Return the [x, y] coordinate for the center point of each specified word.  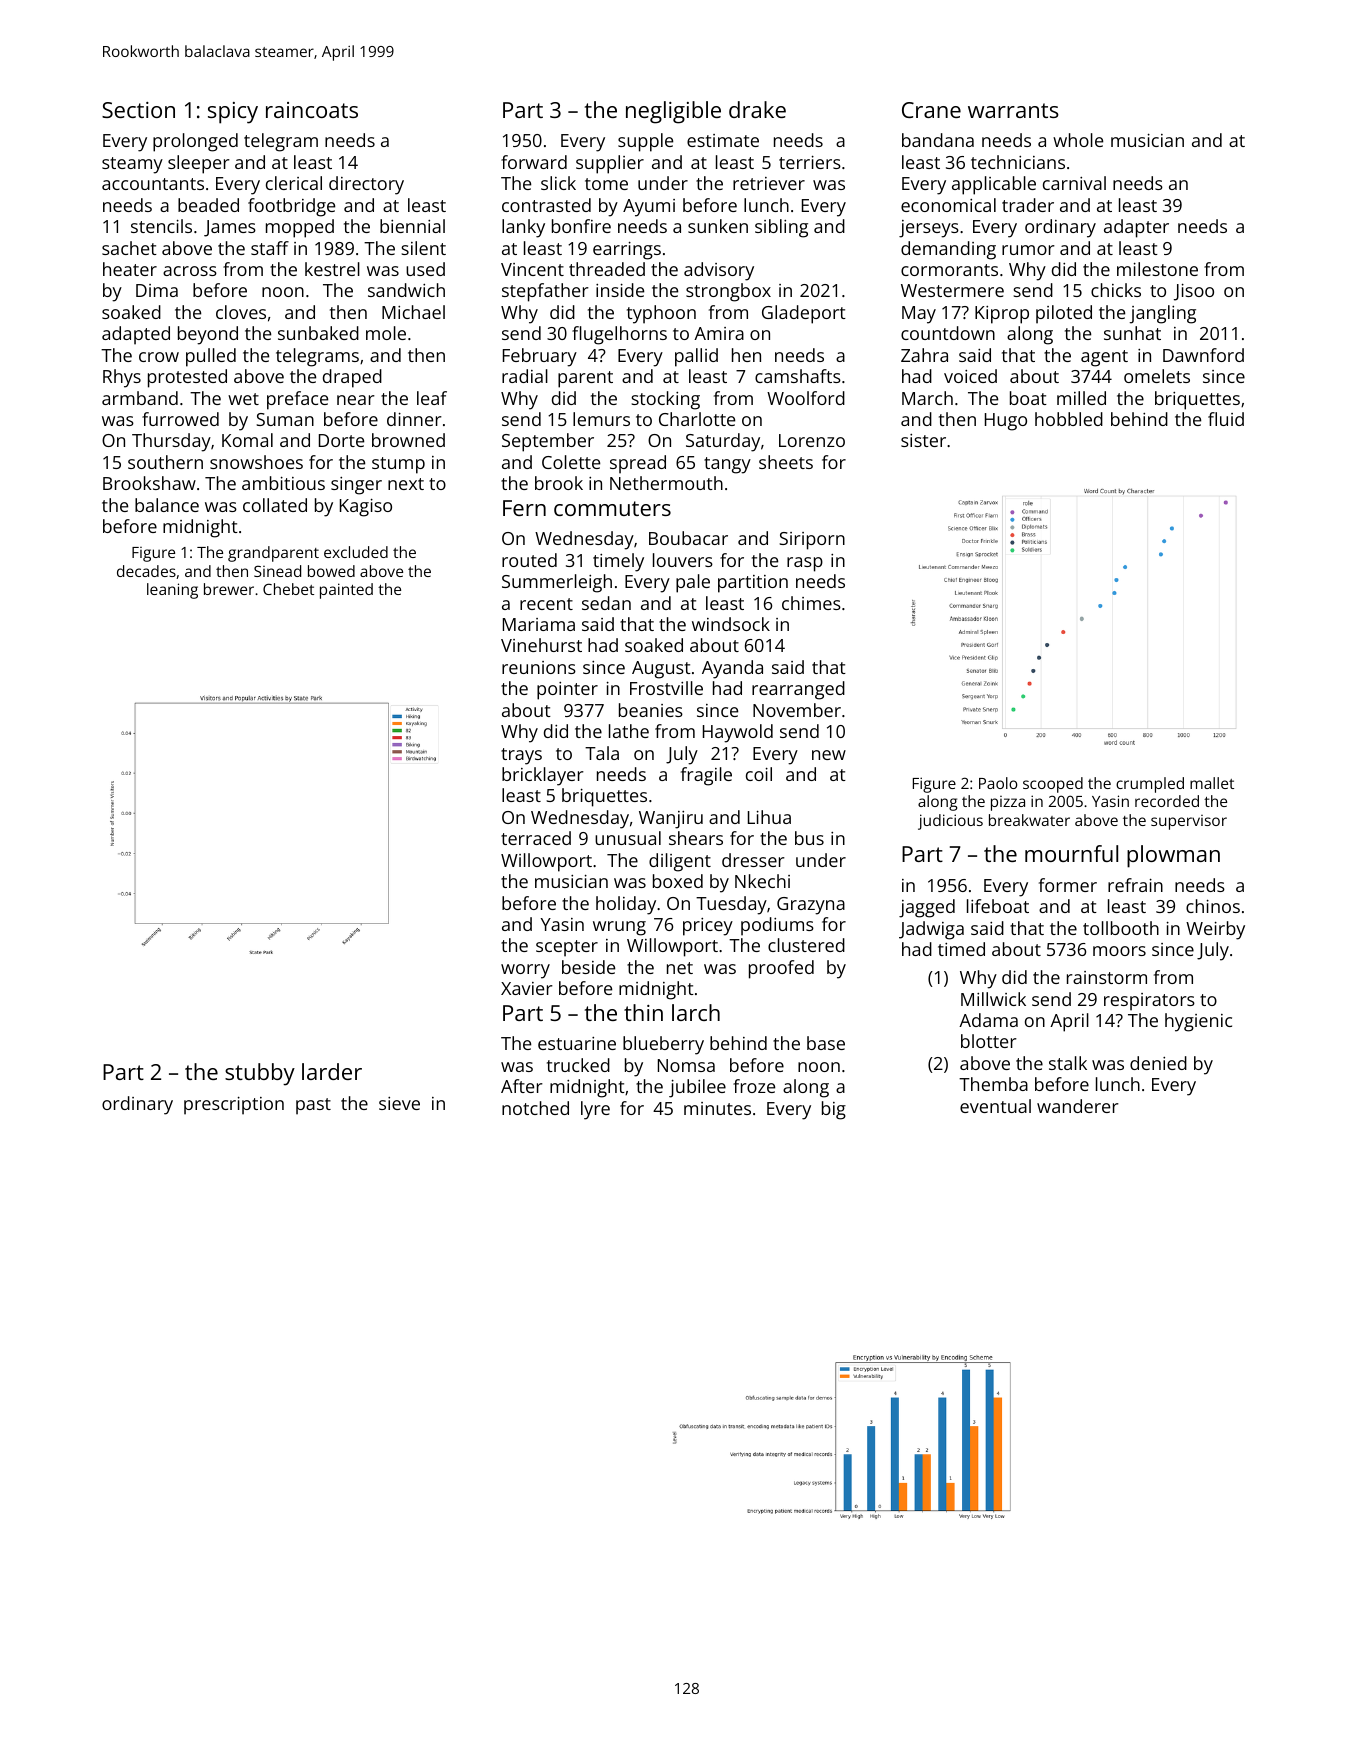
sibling [781, 228]
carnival [1074, 183]
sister [923, 440]
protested [187, 378]
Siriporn [812, 541]
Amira [719, 333]
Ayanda [732, 669]
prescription [234, 1106]
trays [521, 756]
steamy [132, 165]
